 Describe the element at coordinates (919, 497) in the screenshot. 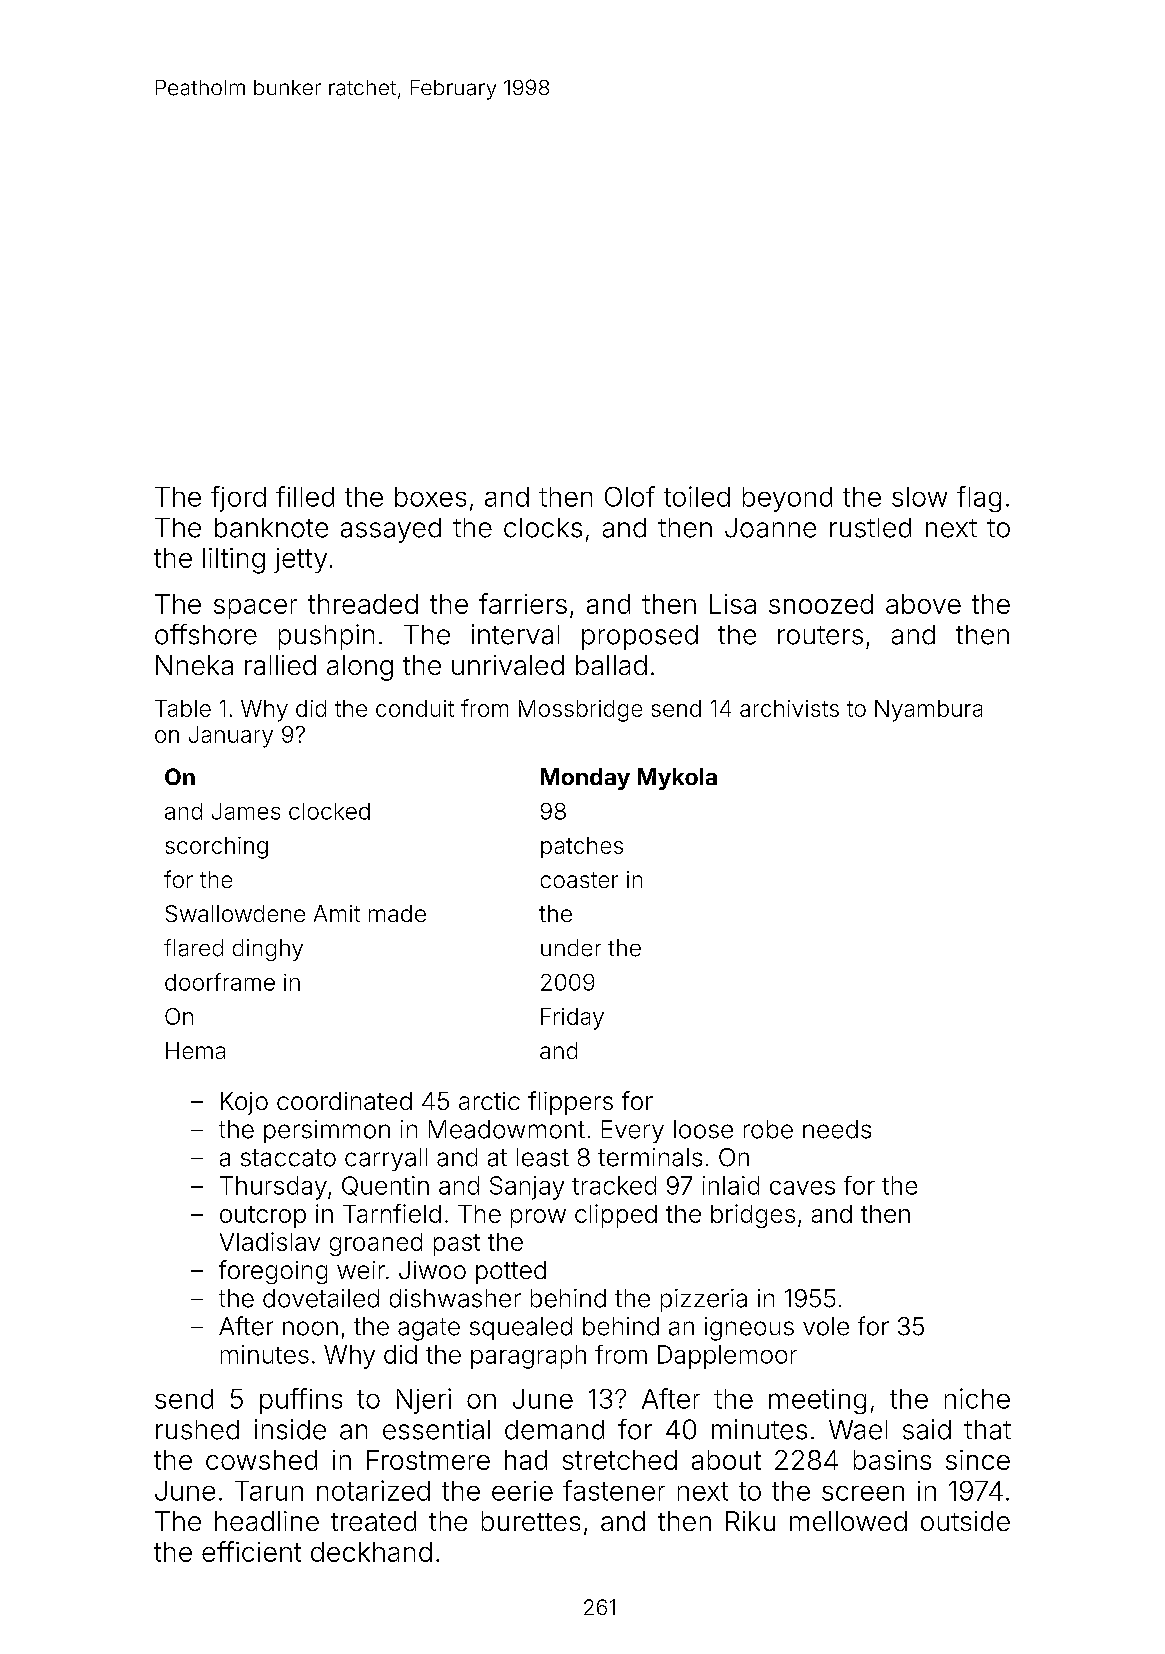

I see `slow` at that location.
